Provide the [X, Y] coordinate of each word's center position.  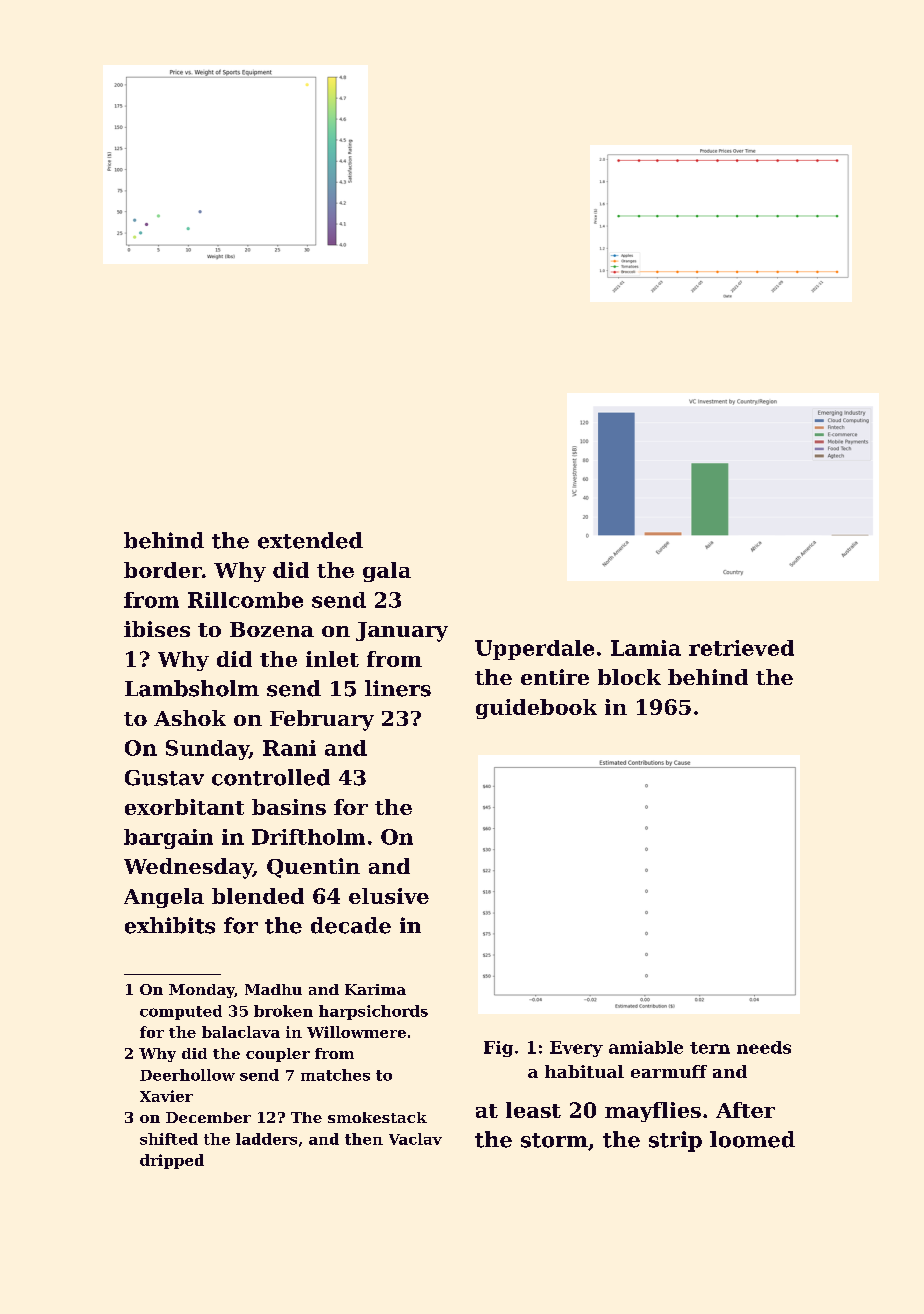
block [629, 677]
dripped [172, 1161]
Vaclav [415, 1139]
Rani [289, 748]
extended [310, 540]
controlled [271, 777]
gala [387, 572]
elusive [389, 896]
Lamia [646, 648]
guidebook [536, 709]
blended [258, 896]
